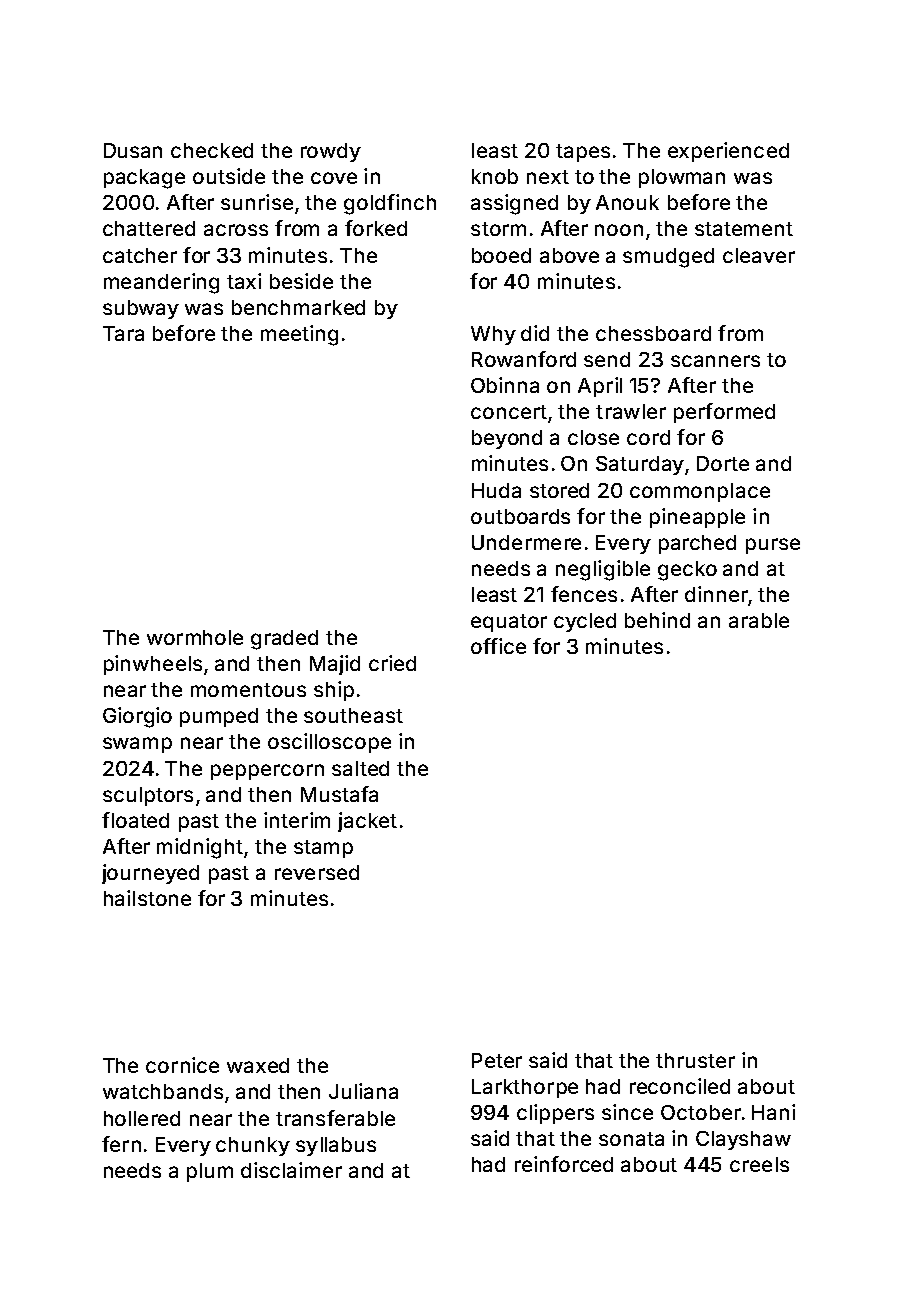 The image size is (908, 1316). What do you see at coordinates (299, 335) in the screenshot?
I see `meeting` at bounding box center [299, 335].
